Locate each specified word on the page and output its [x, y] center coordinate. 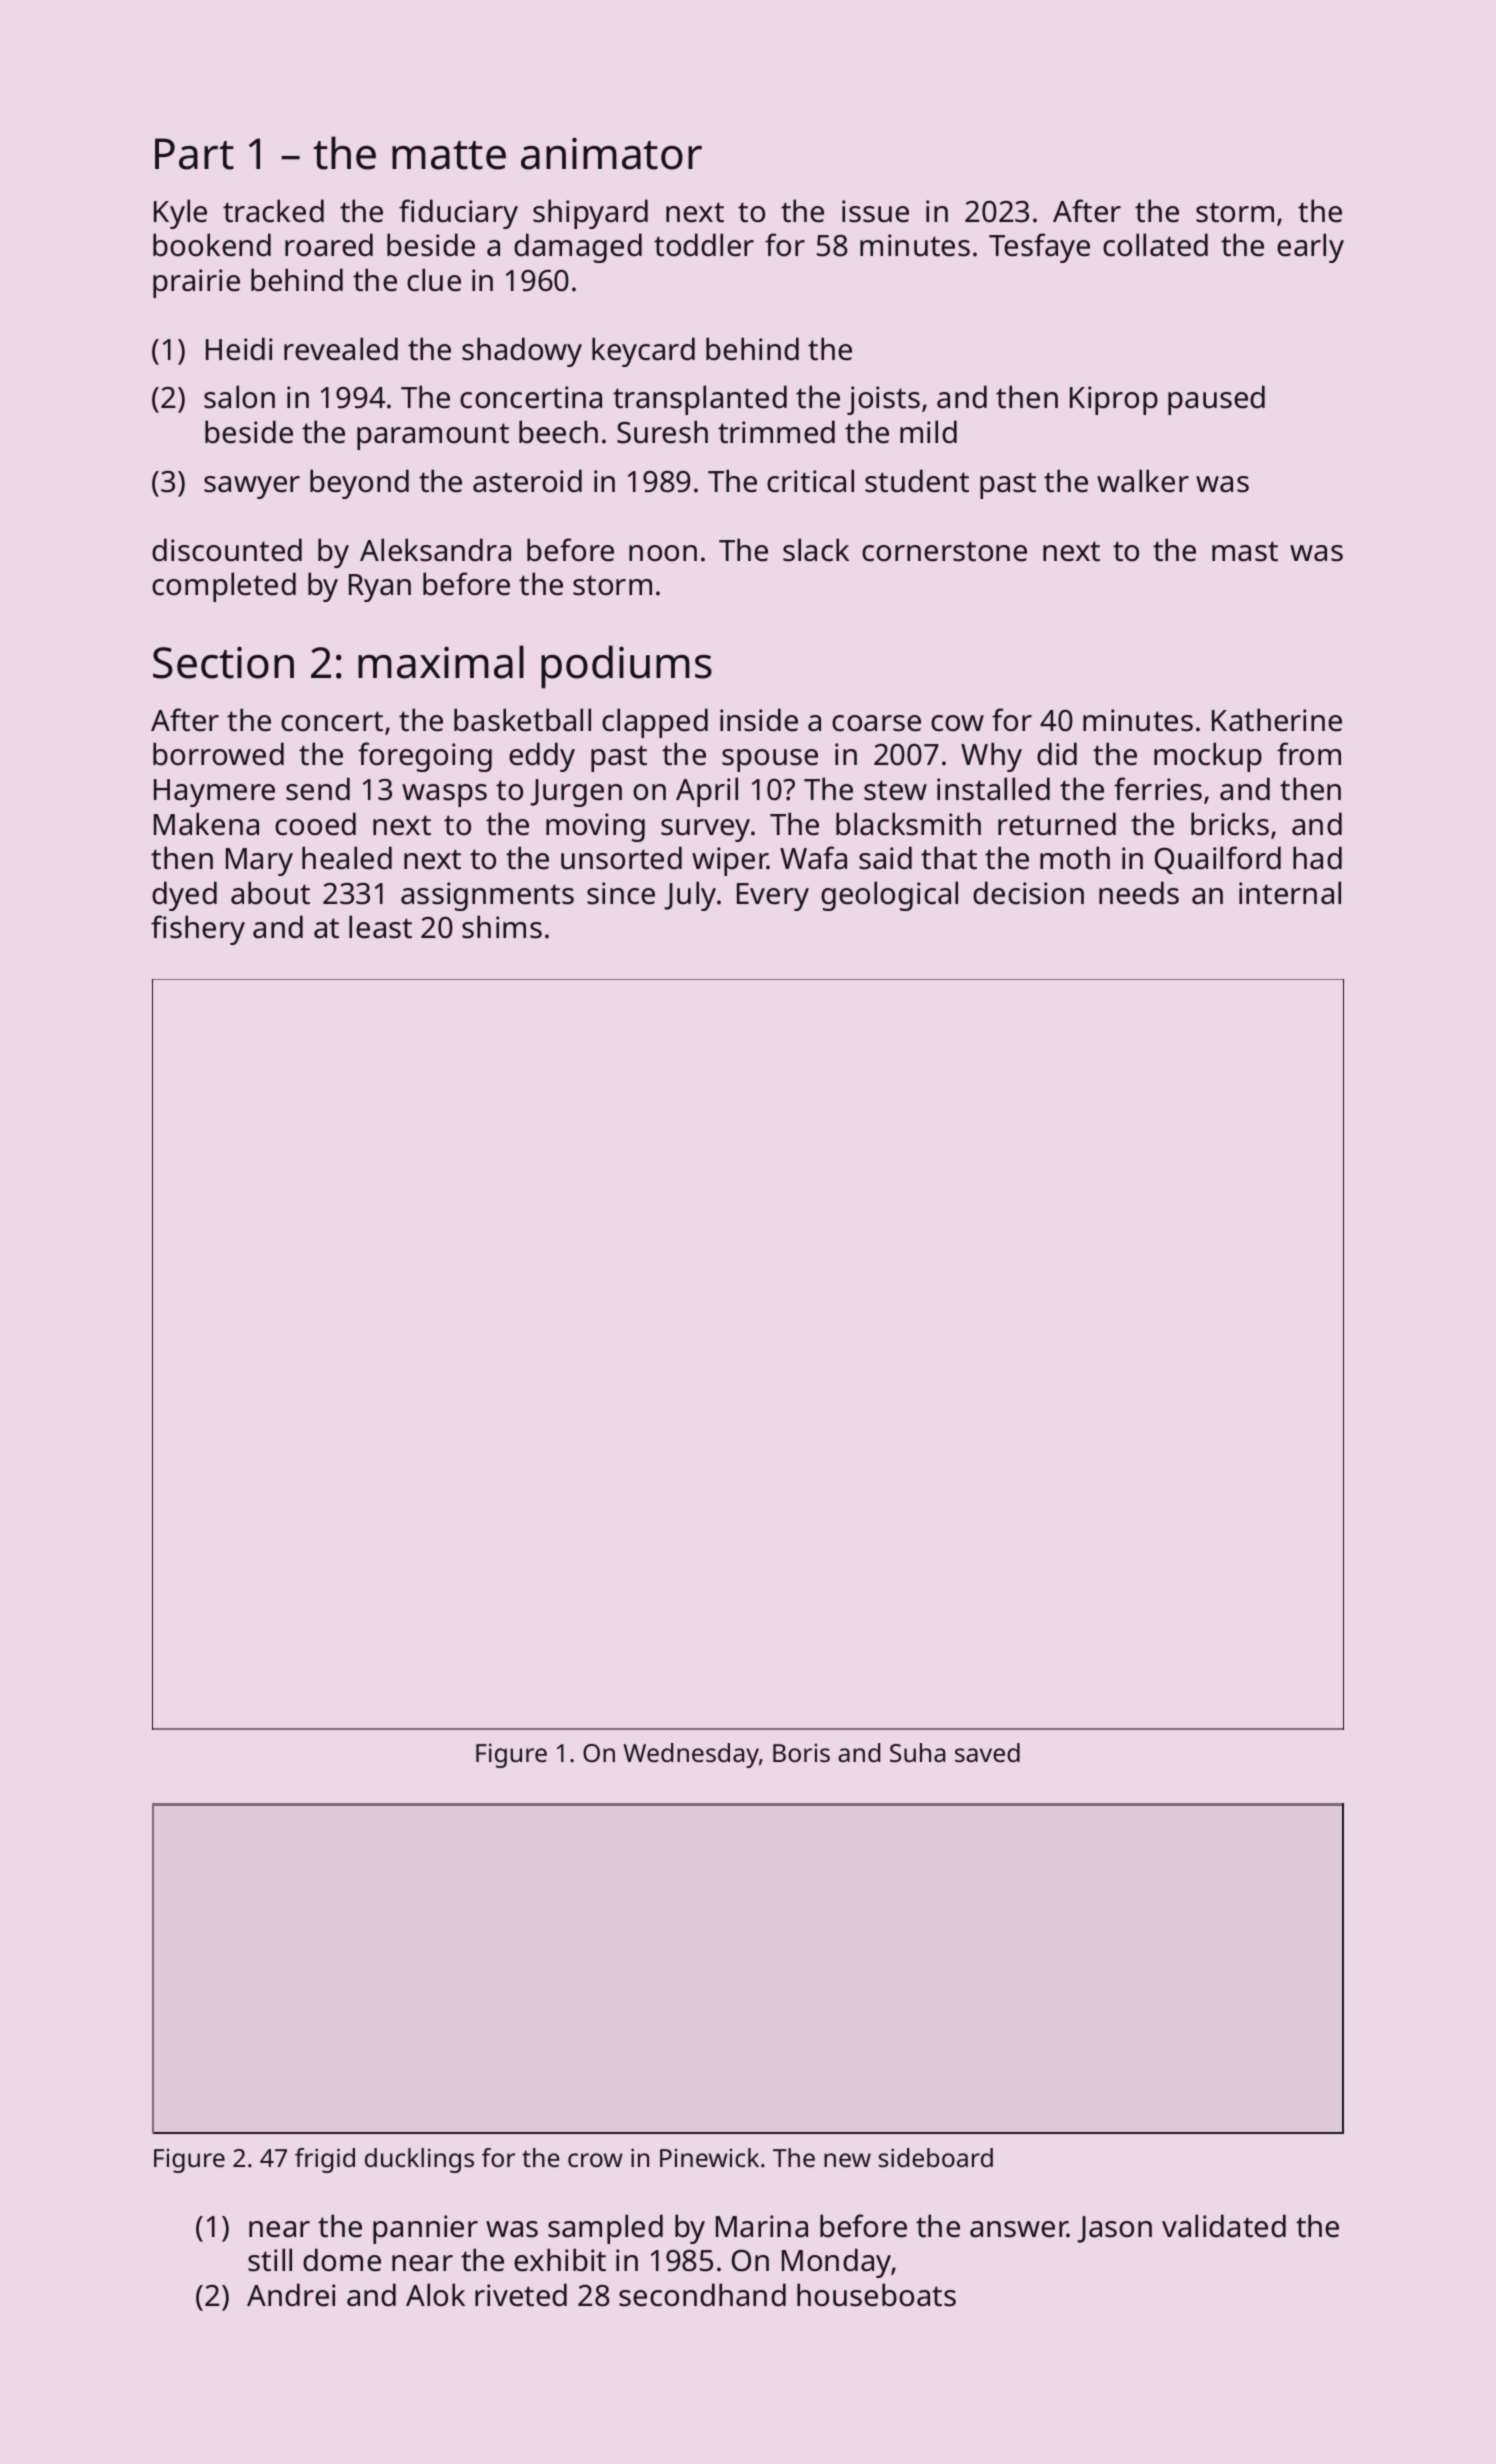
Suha [917, 1752]
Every [773, 897]
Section [223, 662]
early [1310, 248]
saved [987, 1752]
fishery [198, 930]
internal [1290, 893]
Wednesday [691, 1755]
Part [194, 154]
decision [1028, 893]
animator [611, 153]
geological [889, 896]
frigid [325, 2160]
